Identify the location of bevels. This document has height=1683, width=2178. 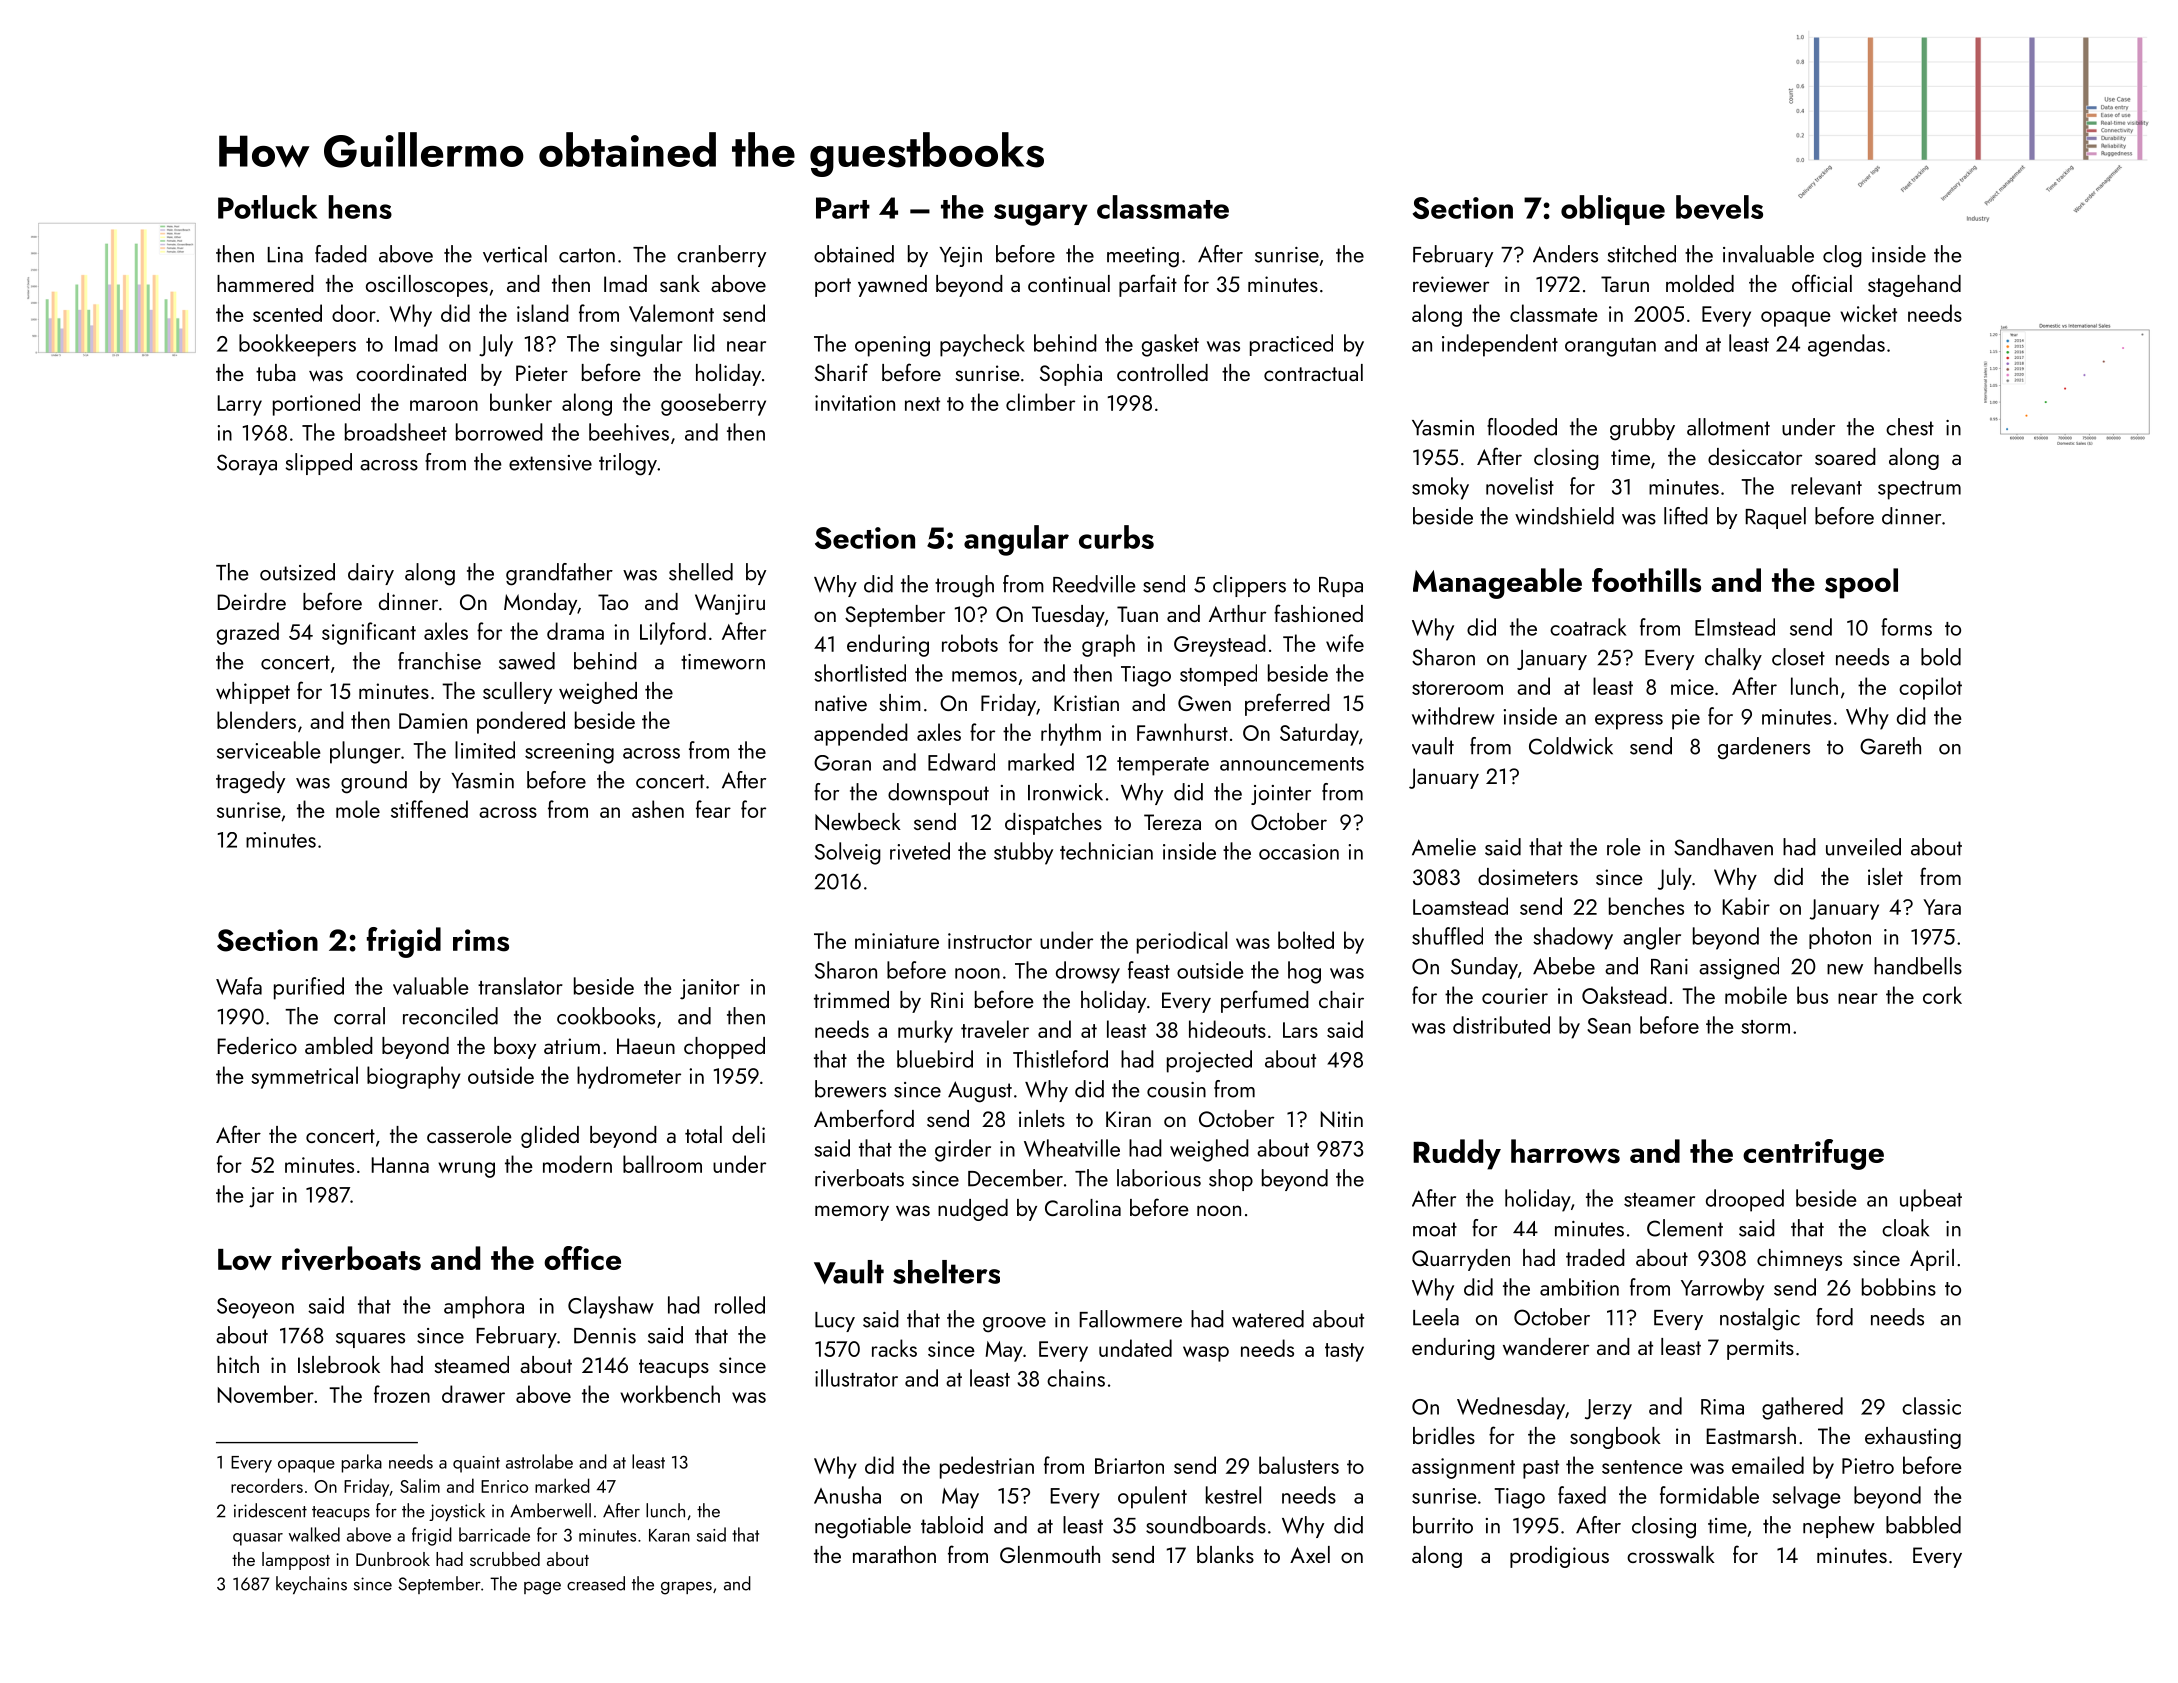
(1719, 207).
